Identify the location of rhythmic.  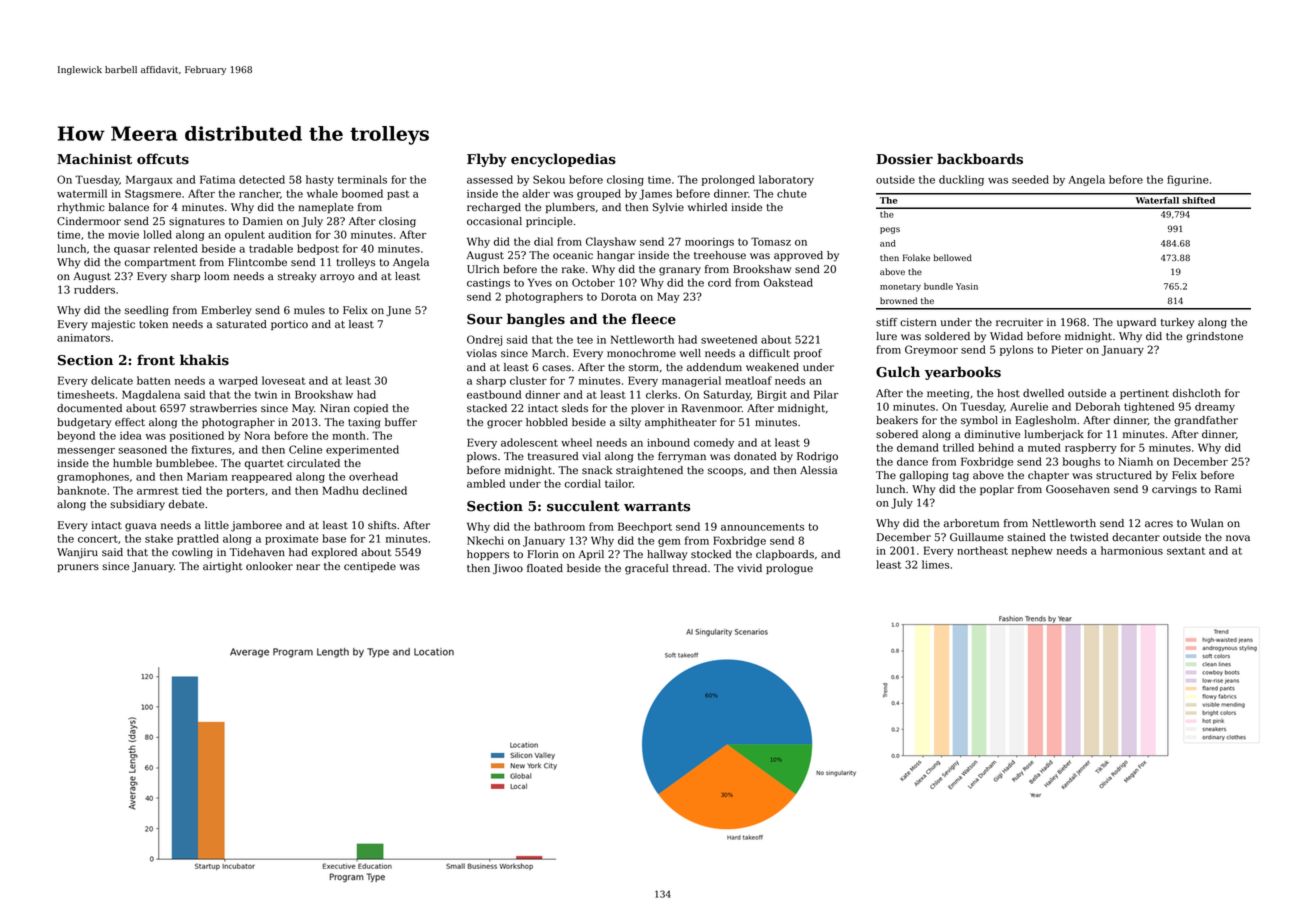
(81, 208).
